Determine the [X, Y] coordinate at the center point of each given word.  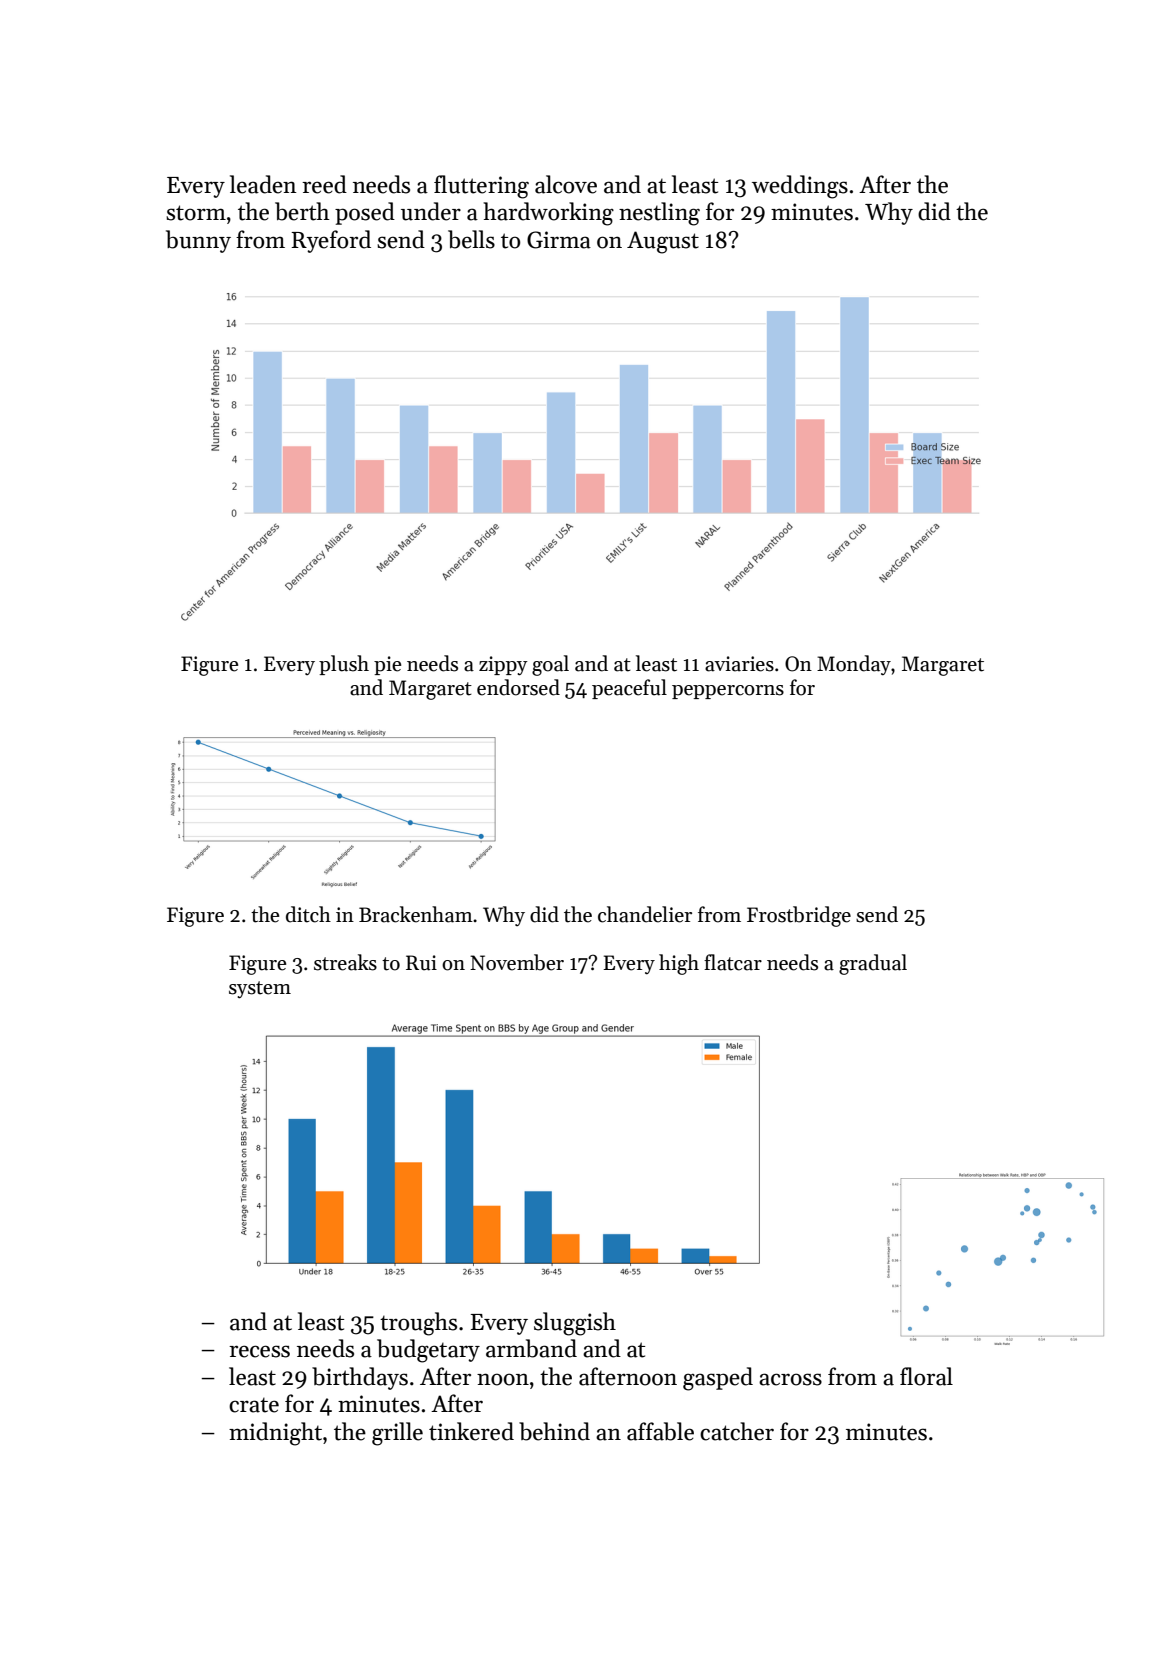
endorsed [518, 687]
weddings [800, 187]
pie [387, 665]
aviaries [739, 664]
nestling [659, 214]
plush [344, 665]
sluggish [575, 1324]
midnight [275, 1434]
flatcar [733, 962]
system [260, 990]
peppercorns [728, 692]
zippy [503, 666]
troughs [418, 1324]
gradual [873, 964]
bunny [198, 241]
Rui [421, 963]
